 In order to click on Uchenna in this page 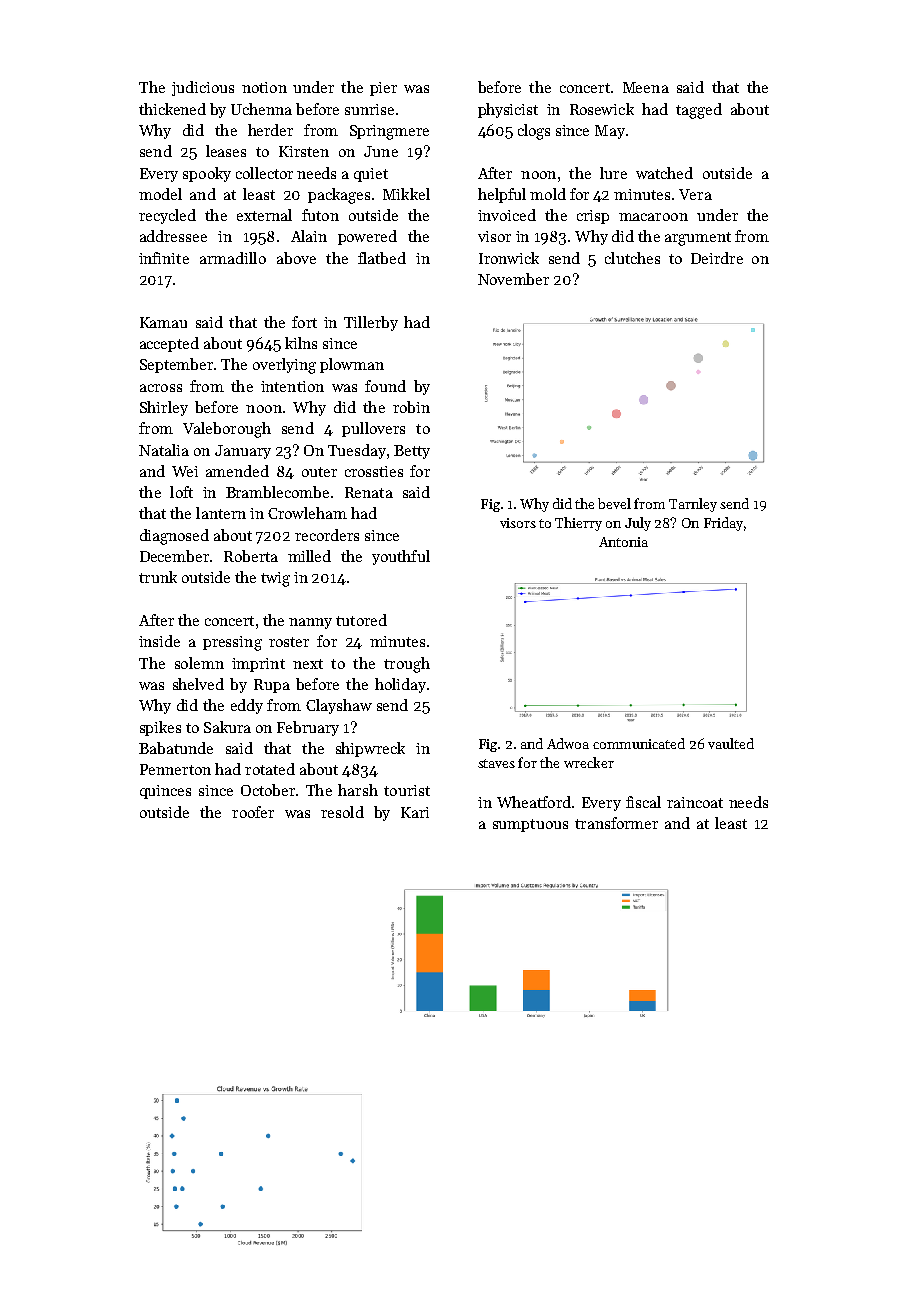, I will do `click(261, 109)`.
